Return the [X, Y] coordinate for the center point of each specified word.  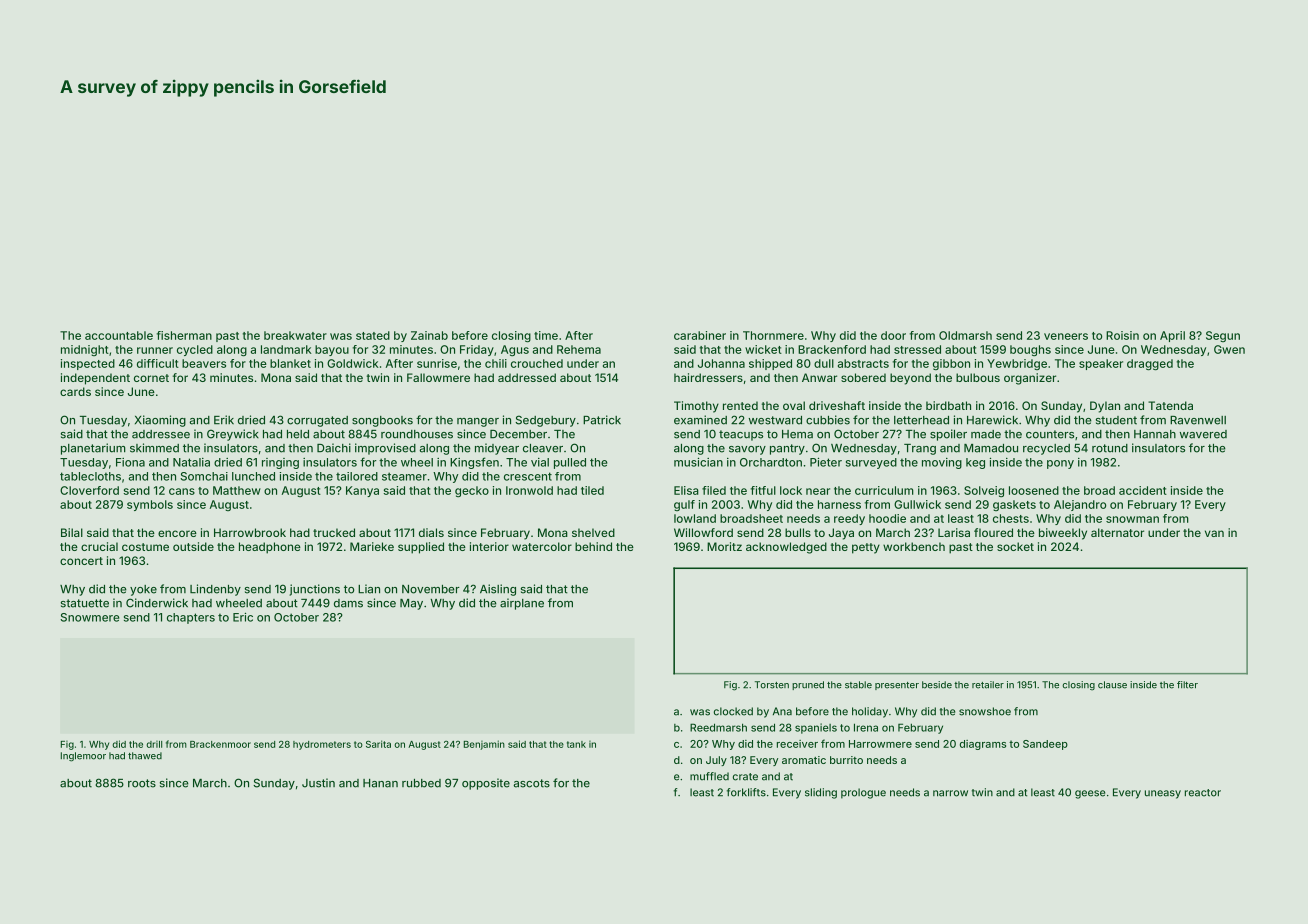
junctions [314, 590]
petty [866, 548]
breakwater [295, 335]
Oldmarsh [965, 335]
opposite [486, 784]
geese [1090, 794]
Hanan [380, 783]
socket [1015, 546]
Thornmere [773, 335]
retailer [988, 685]
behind [593, 546]
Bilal [72, 532]
